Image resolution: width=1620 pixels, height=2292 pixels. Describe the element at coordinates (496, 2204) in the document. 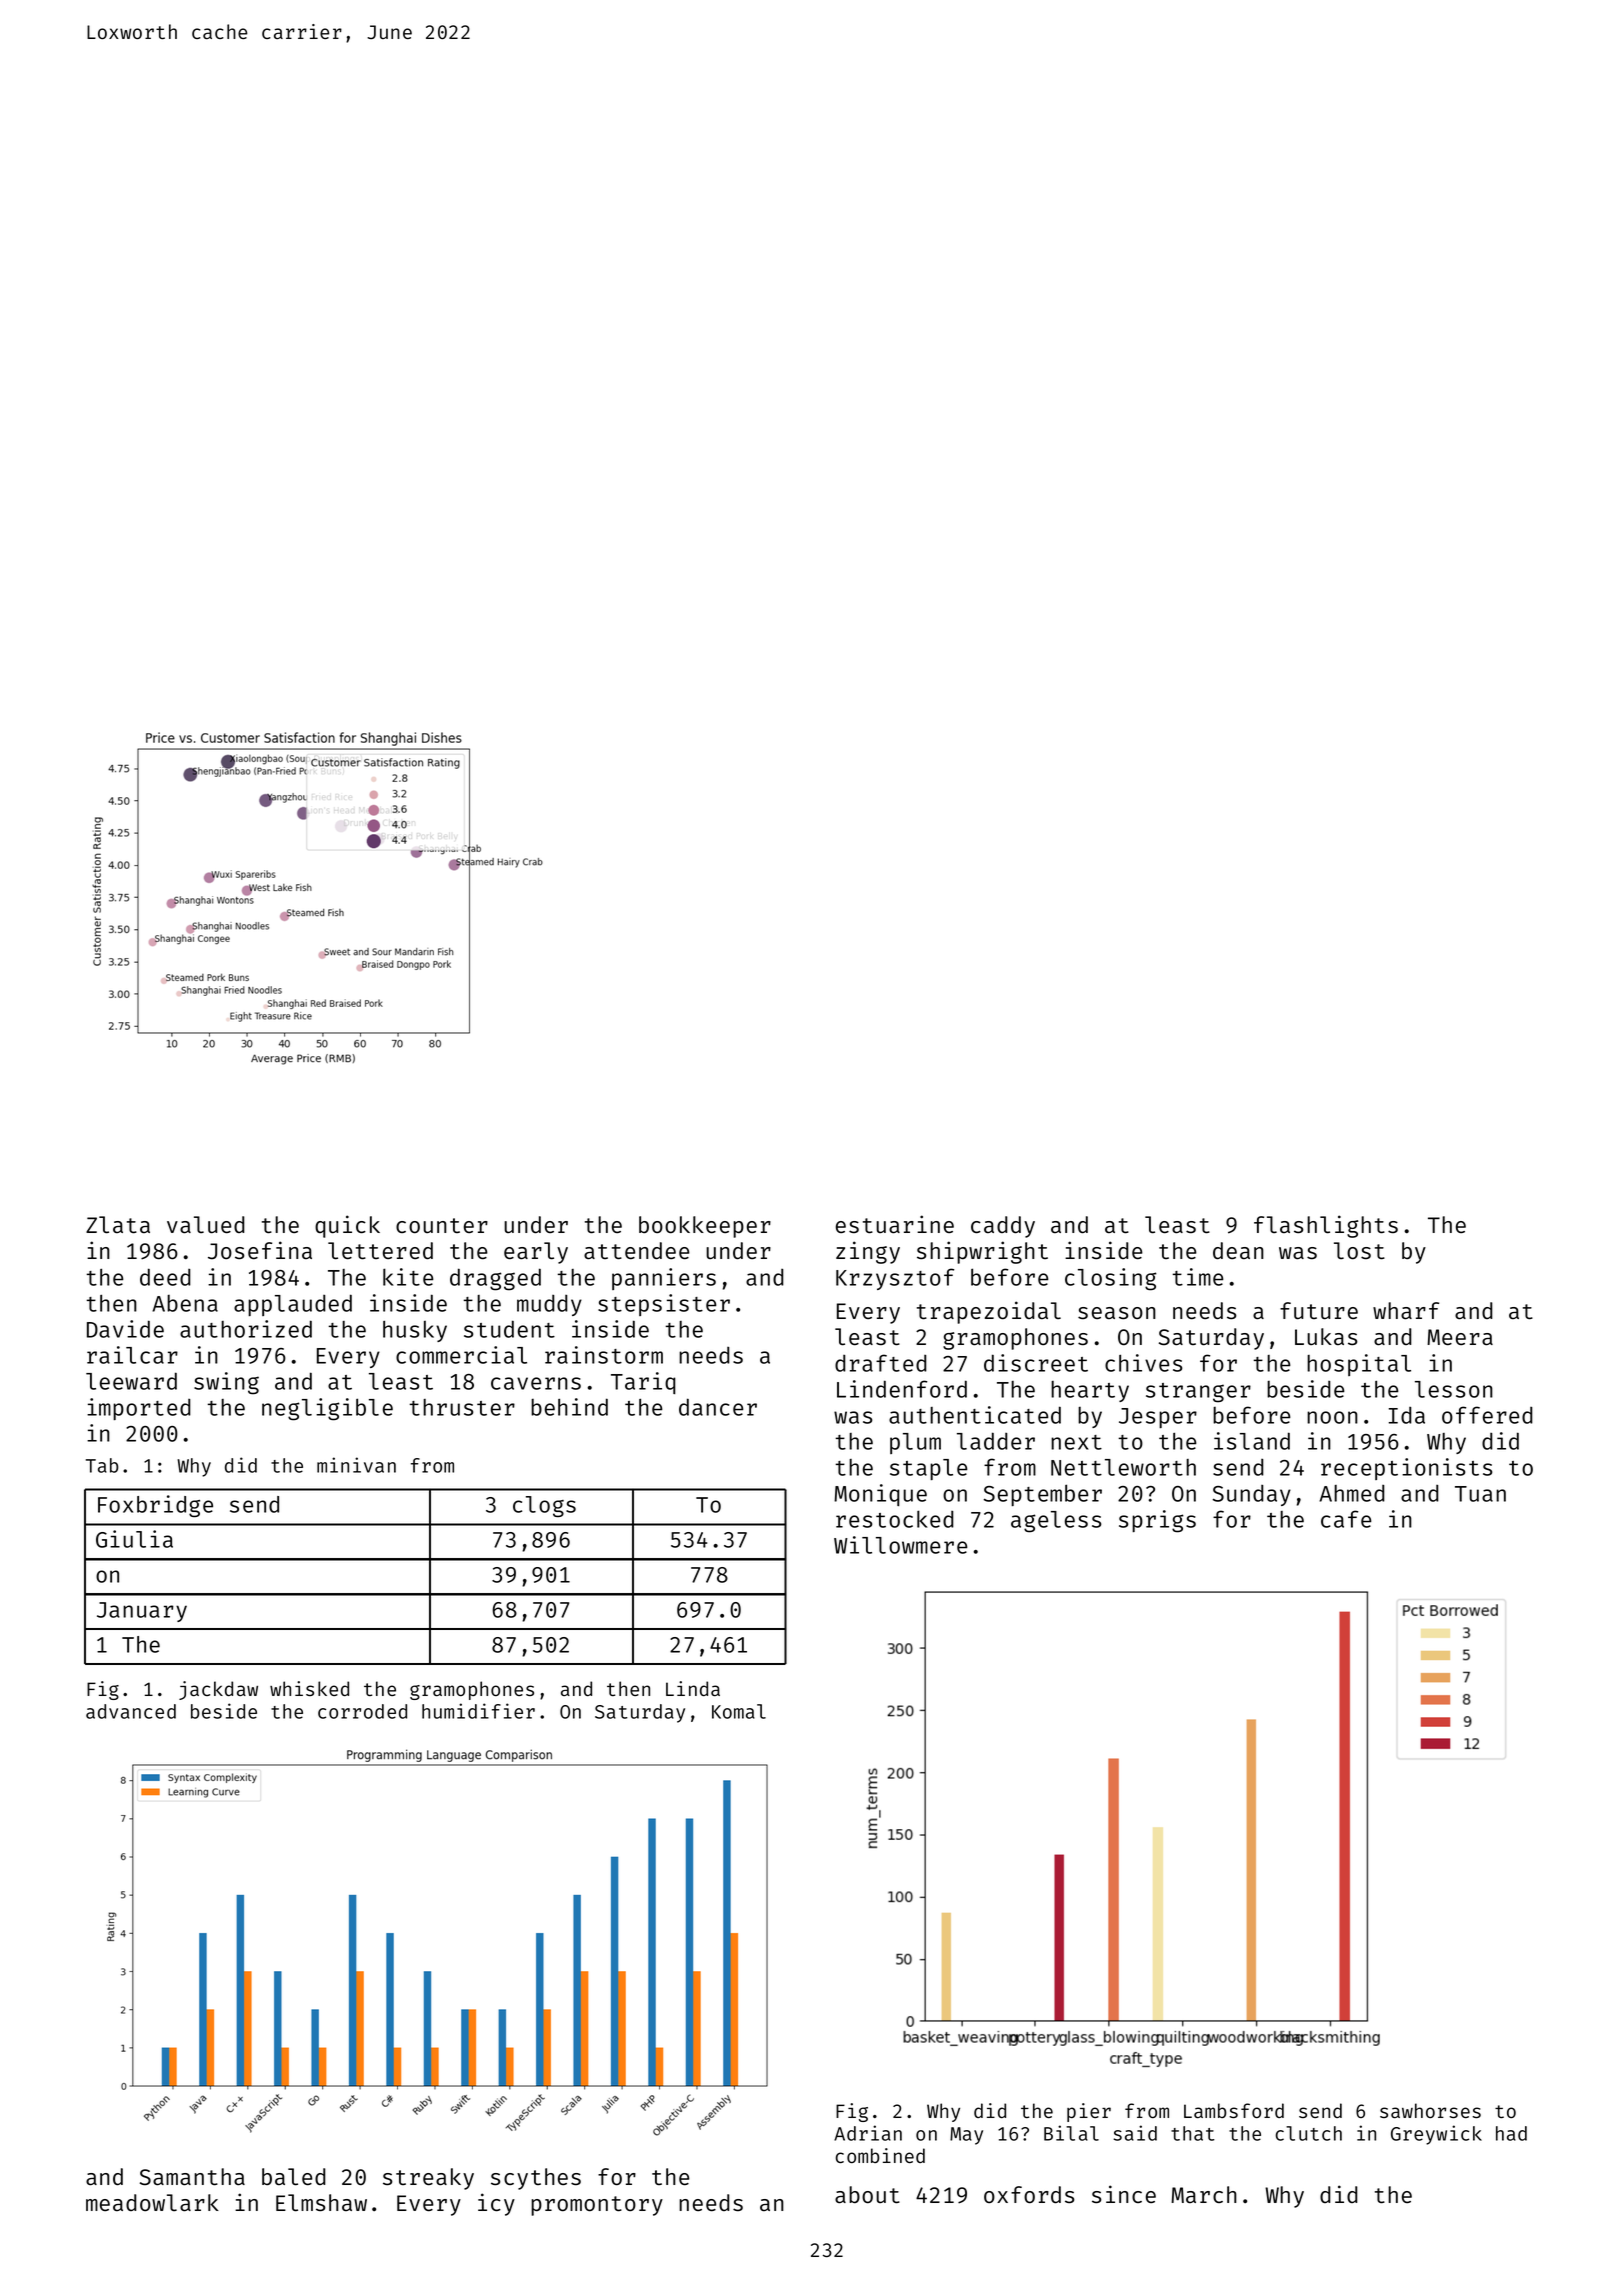

I see `icy` at that location.
